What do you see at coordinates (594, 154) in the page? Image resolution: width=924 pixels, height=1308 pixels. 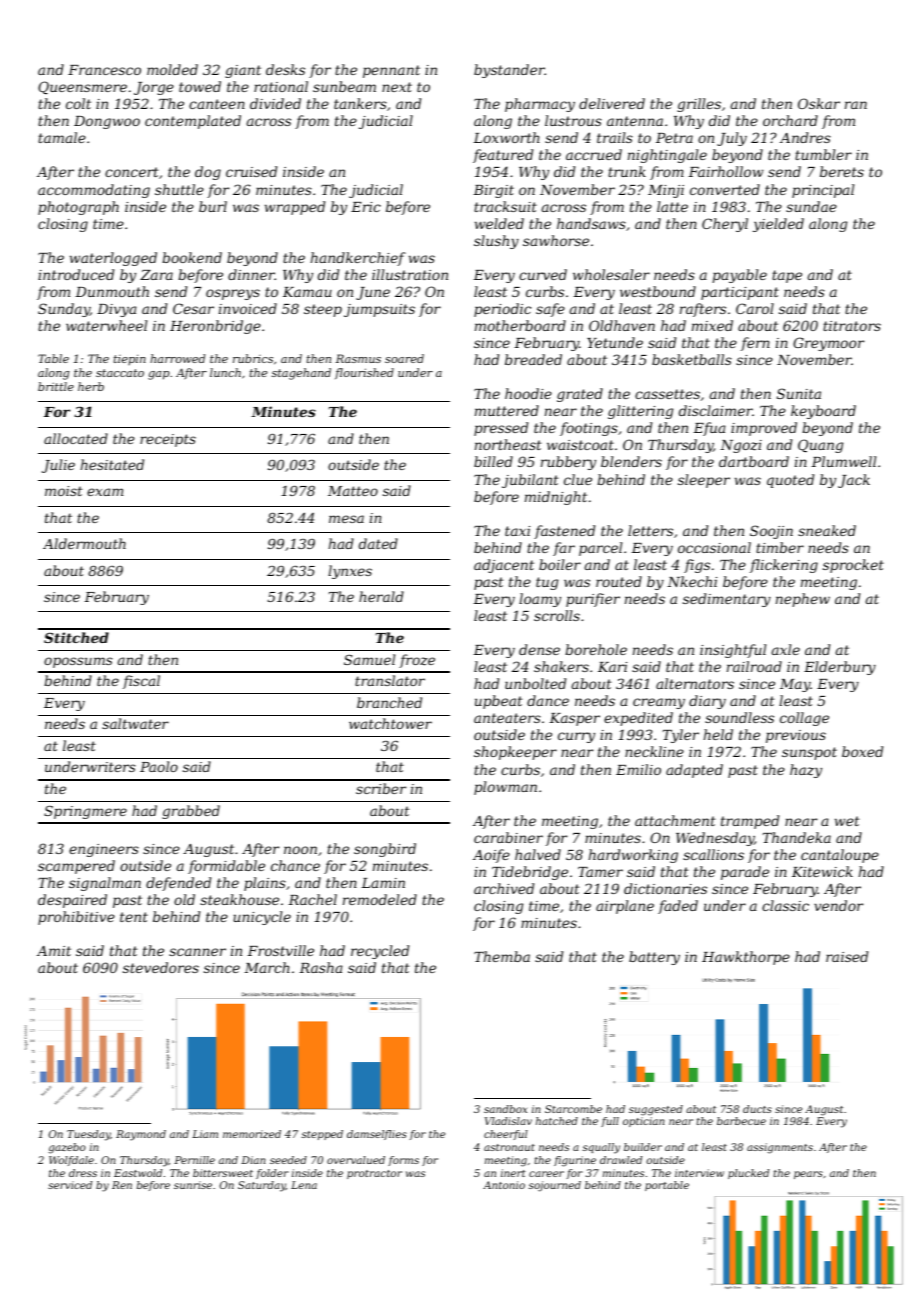 I see `accrued` at bounding box center [594, 154].
